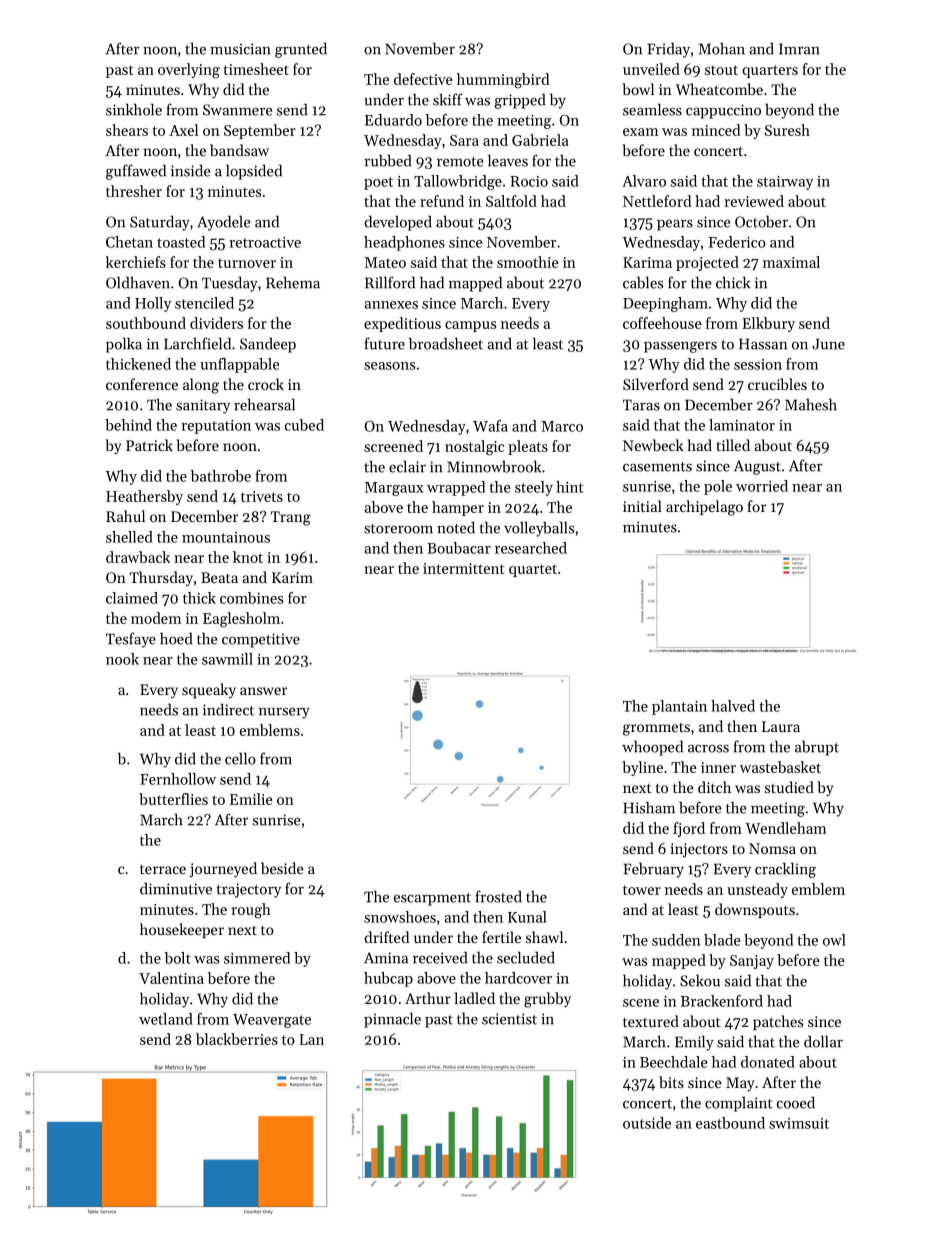  What do you see at coordinates (689, 829) in the screenshot?
I see `fjord` at bounding box center [689, 829].
